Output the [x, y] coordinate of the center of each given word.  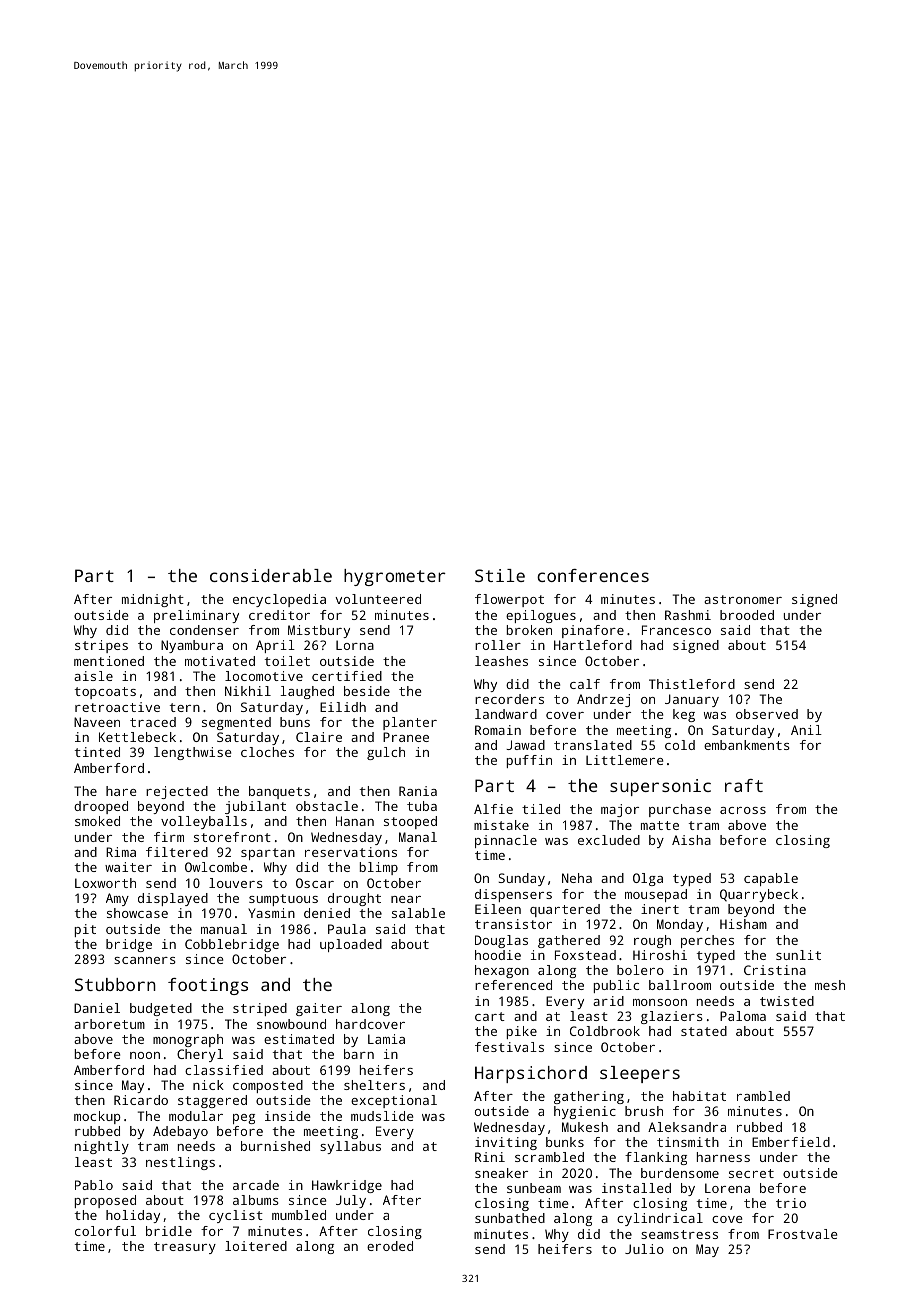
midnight [153, 600]
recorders [509, 699]
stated [704, 1031]
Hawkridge [347, 1186]
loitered [256, 1246]
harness [723, 1157]
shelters [374, 1085]
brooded [747, 615]
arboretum [109, 1024]
